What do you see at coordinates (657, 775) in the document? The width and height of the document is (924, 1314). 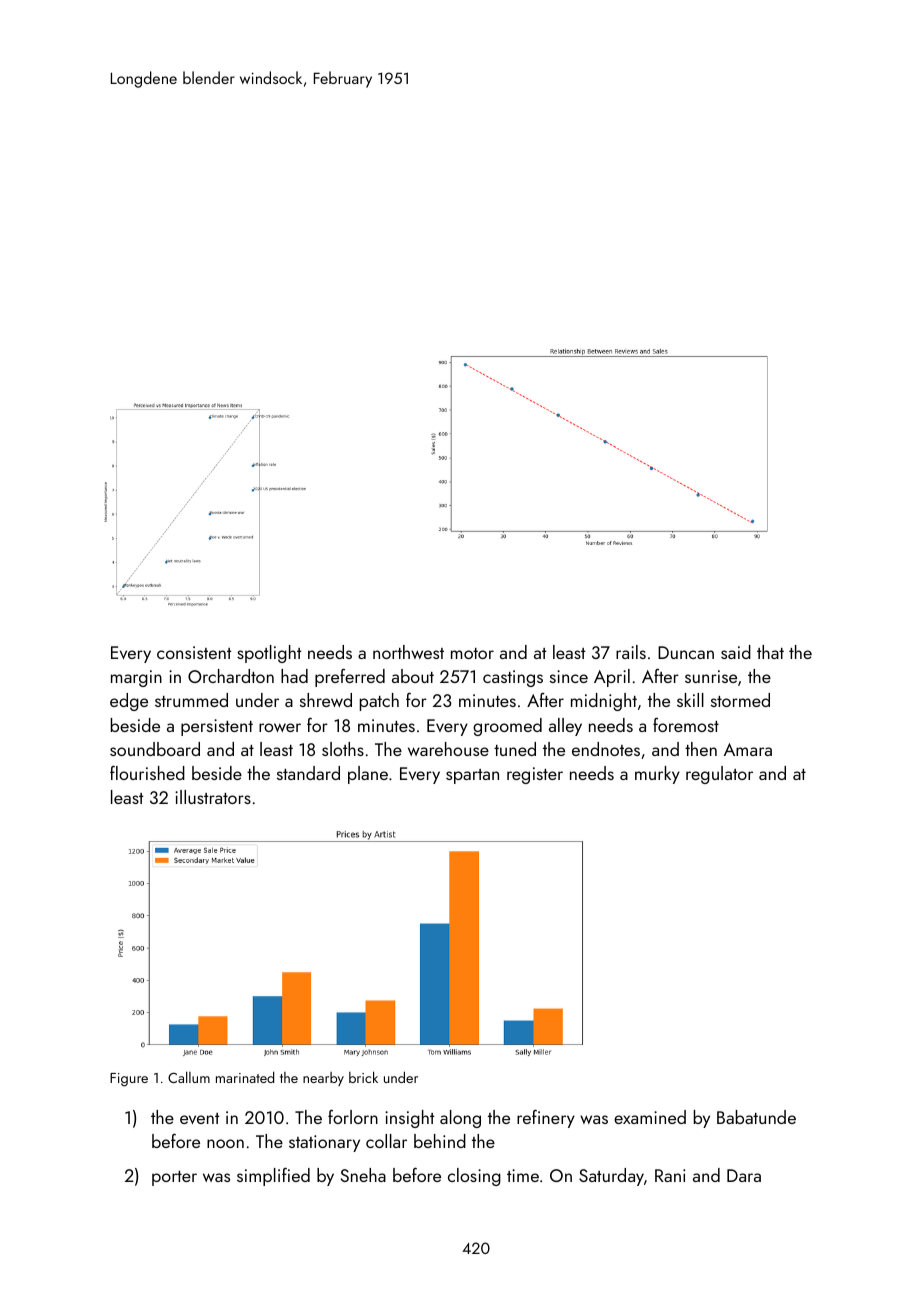 I see `murky` at bounding box center [657, 775].
